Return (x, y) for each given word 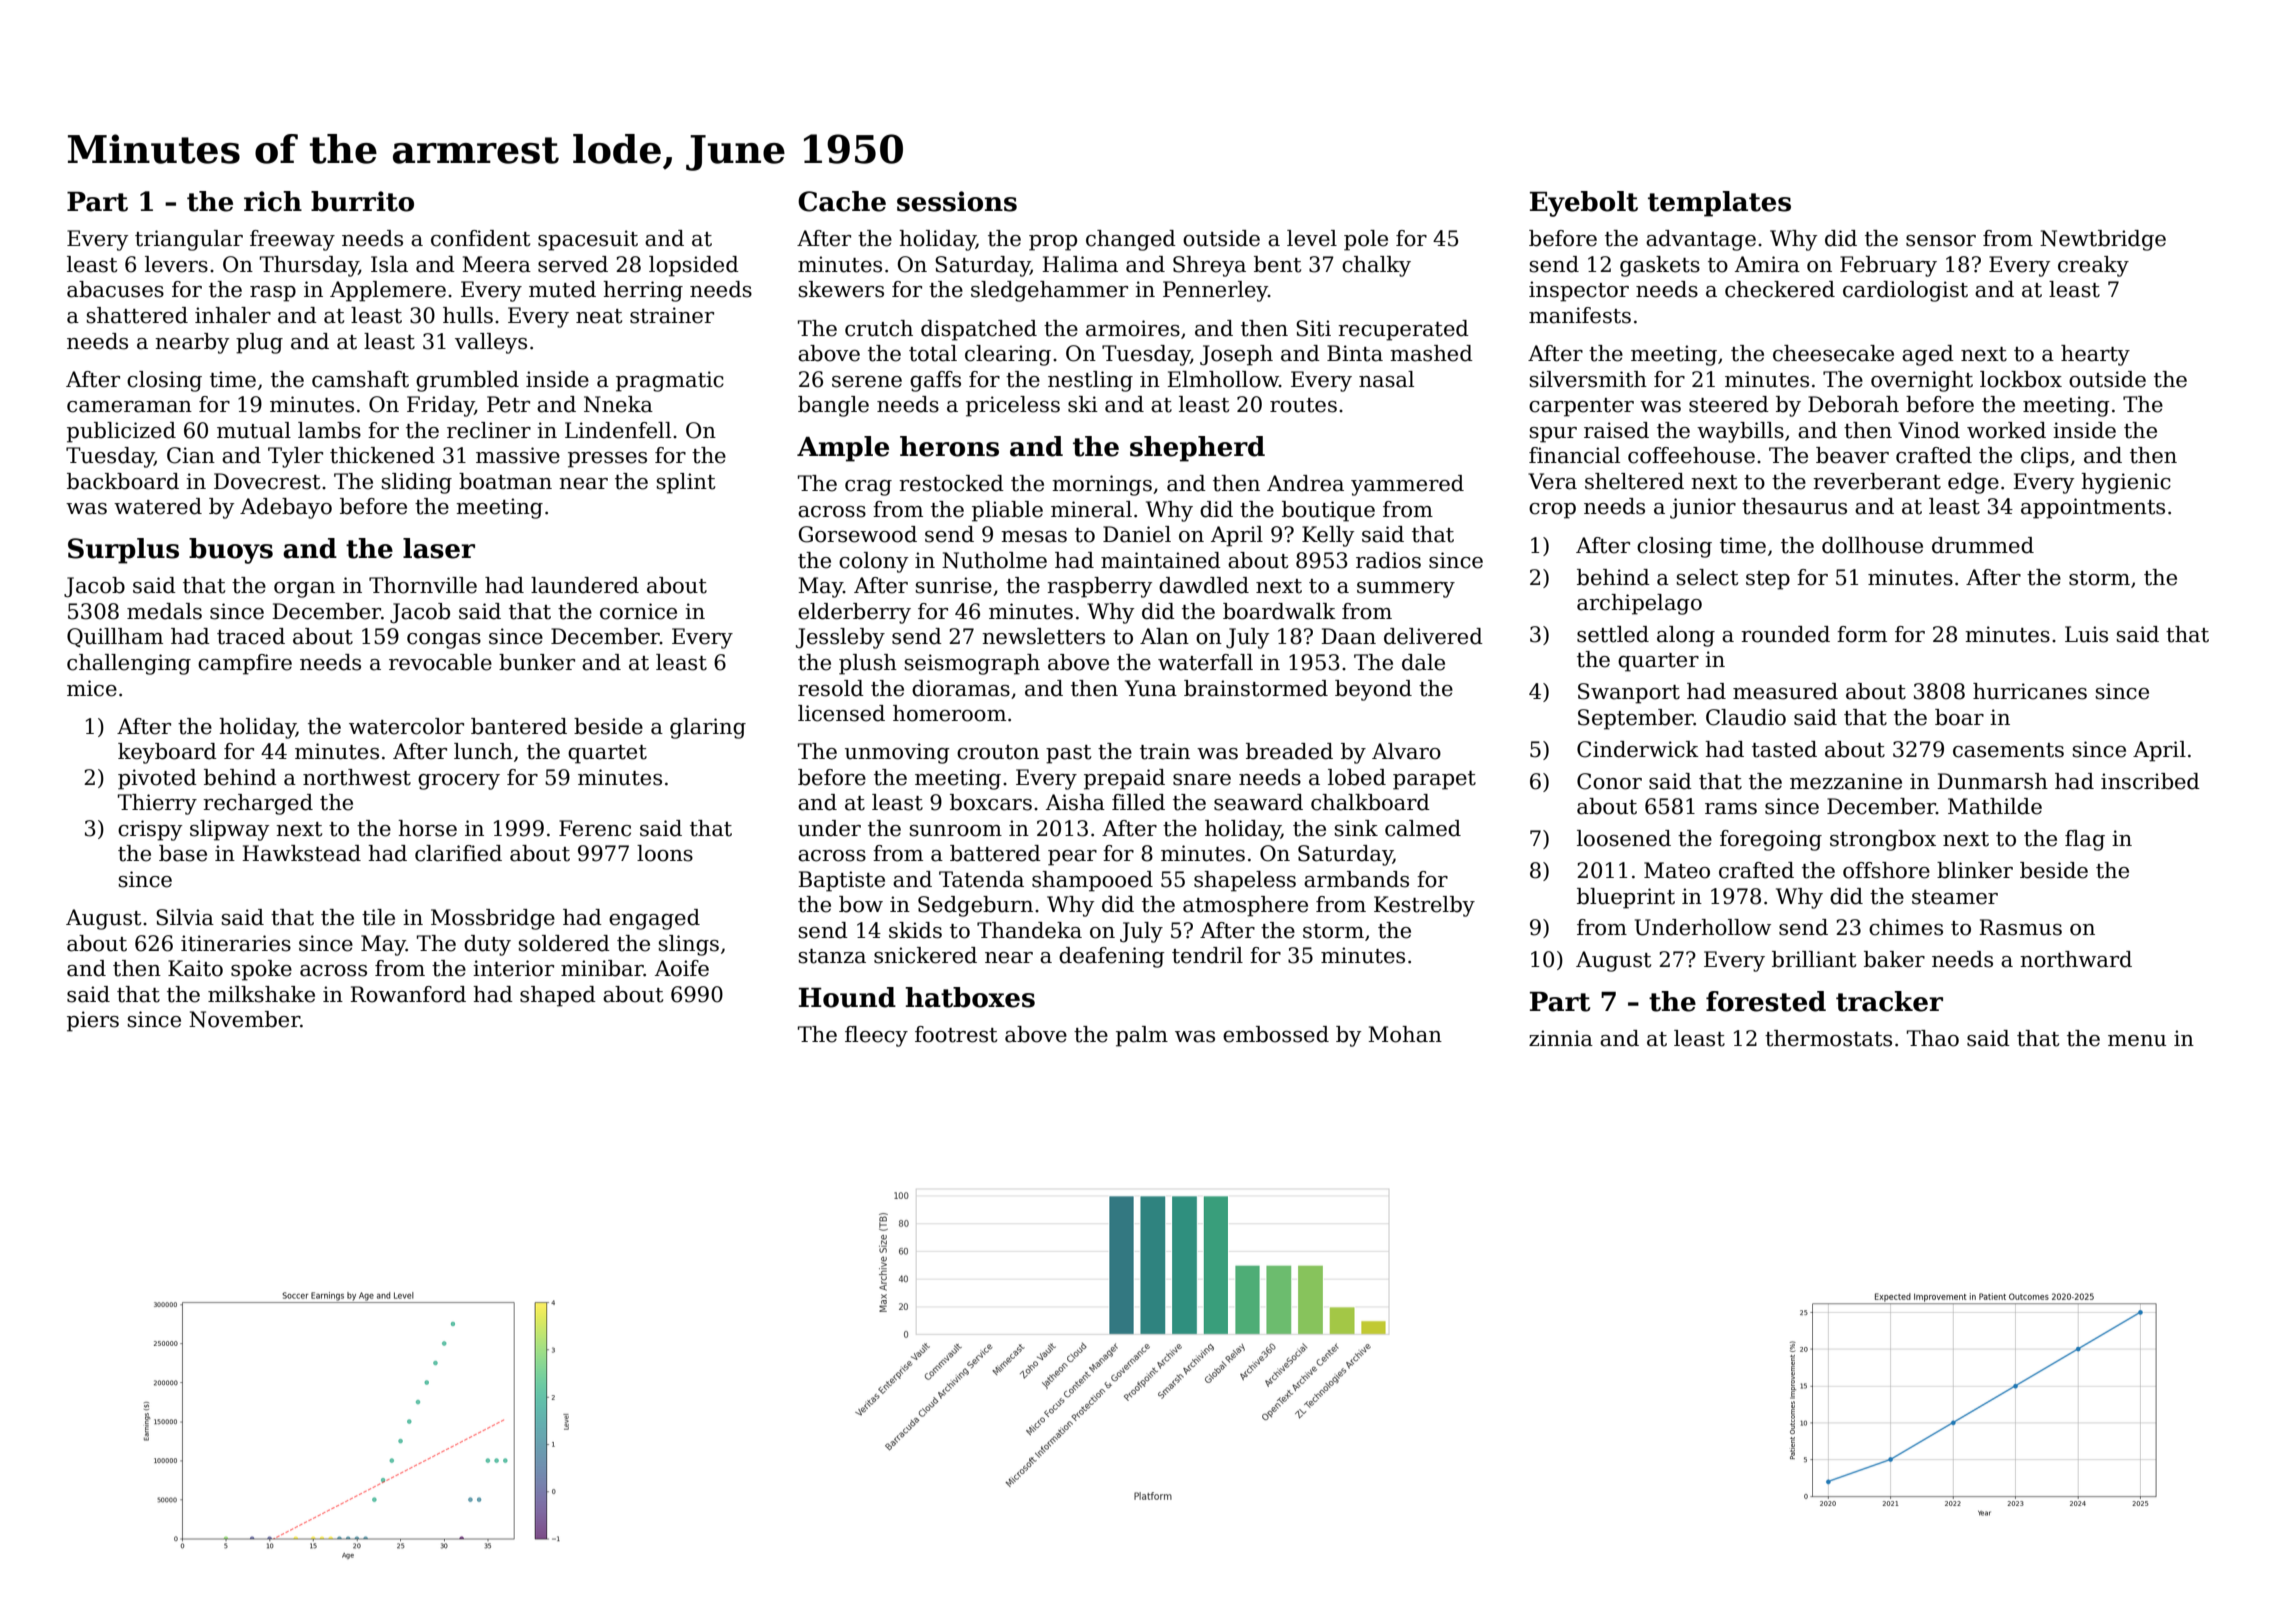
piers (93, 1021)
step (1768, 580)
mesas (1034, 537)
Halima (1080, 264)
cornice (638, 611)
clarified (458, 853)
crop (1552, 511)
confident (480, 238)
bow (861, 904)
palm (1142, 1036)
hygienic (2126, 483)
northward (2076, 959)
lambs (329, 430)
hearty (2095, 355)
